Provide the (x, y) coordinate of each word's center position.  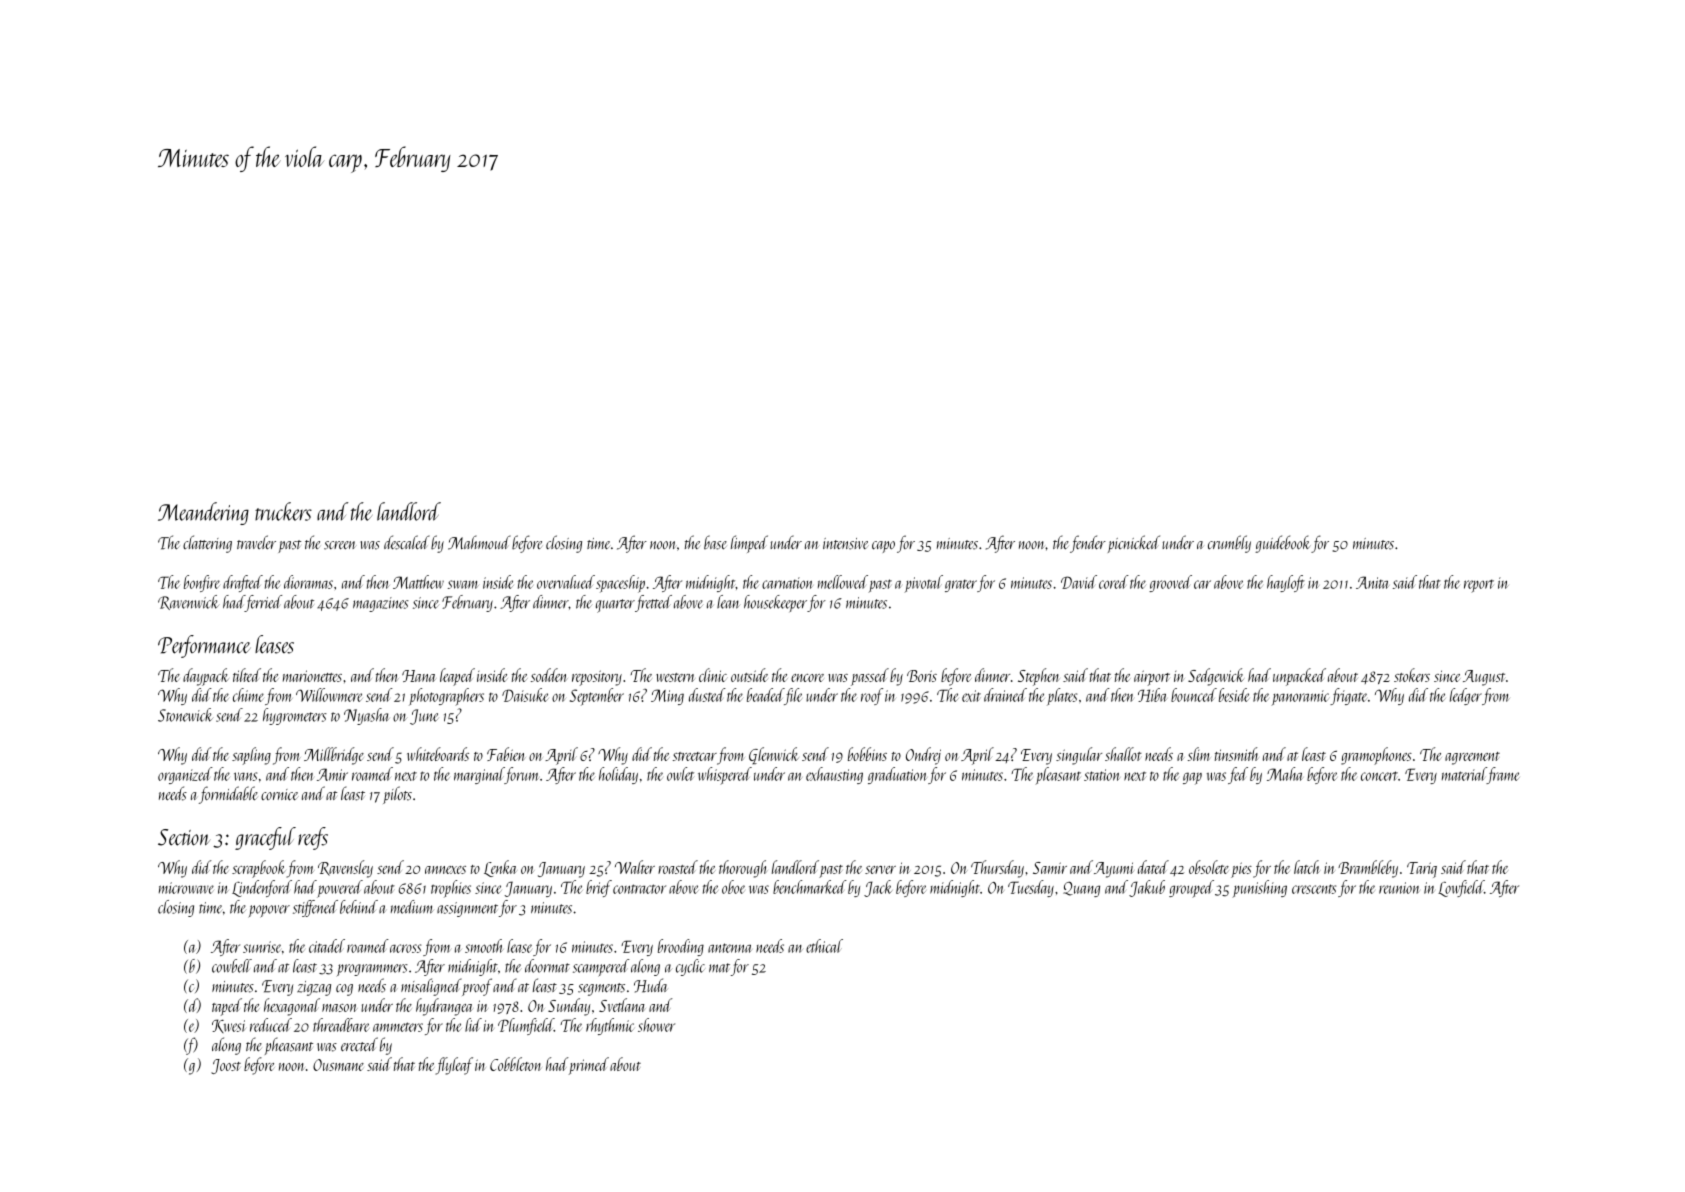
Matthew (418, 582)
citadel (327, 946)
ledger (1466, 696)
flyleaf (454, 1066)
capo (883, 547)
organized (185, 775)
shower (656, 1025)
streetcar (695, 756)
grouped (1191, 889)
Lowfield (1461, 888)
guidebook (1283, 544)
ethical (824, 946)
